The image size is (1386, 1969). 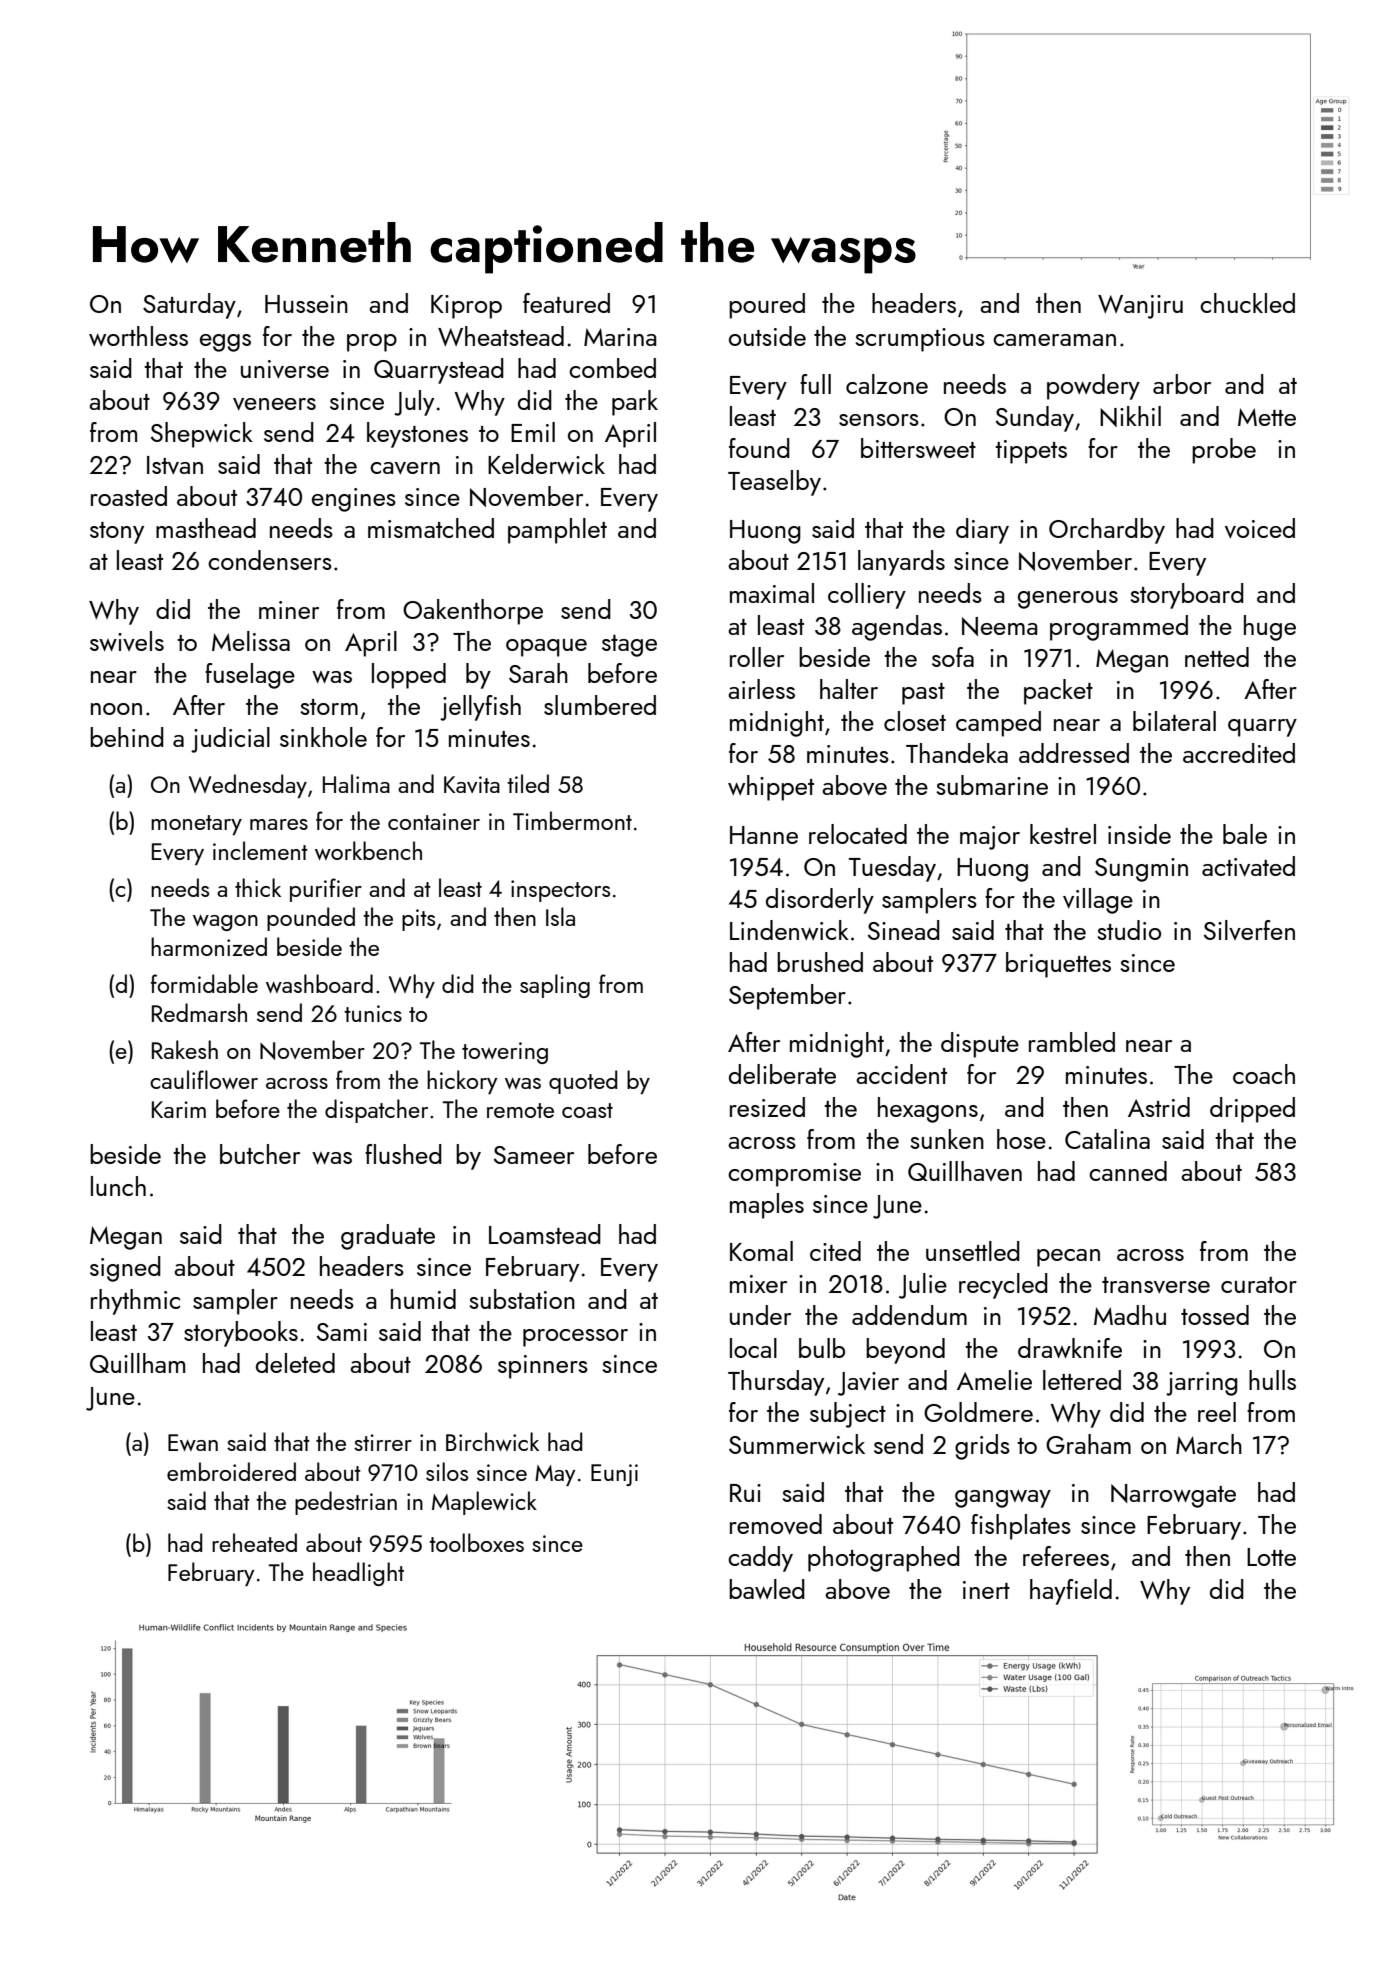 What do you see at coordinates (306, 304) in the document?
I see `Hussein` at bounding box center [306, 304].
